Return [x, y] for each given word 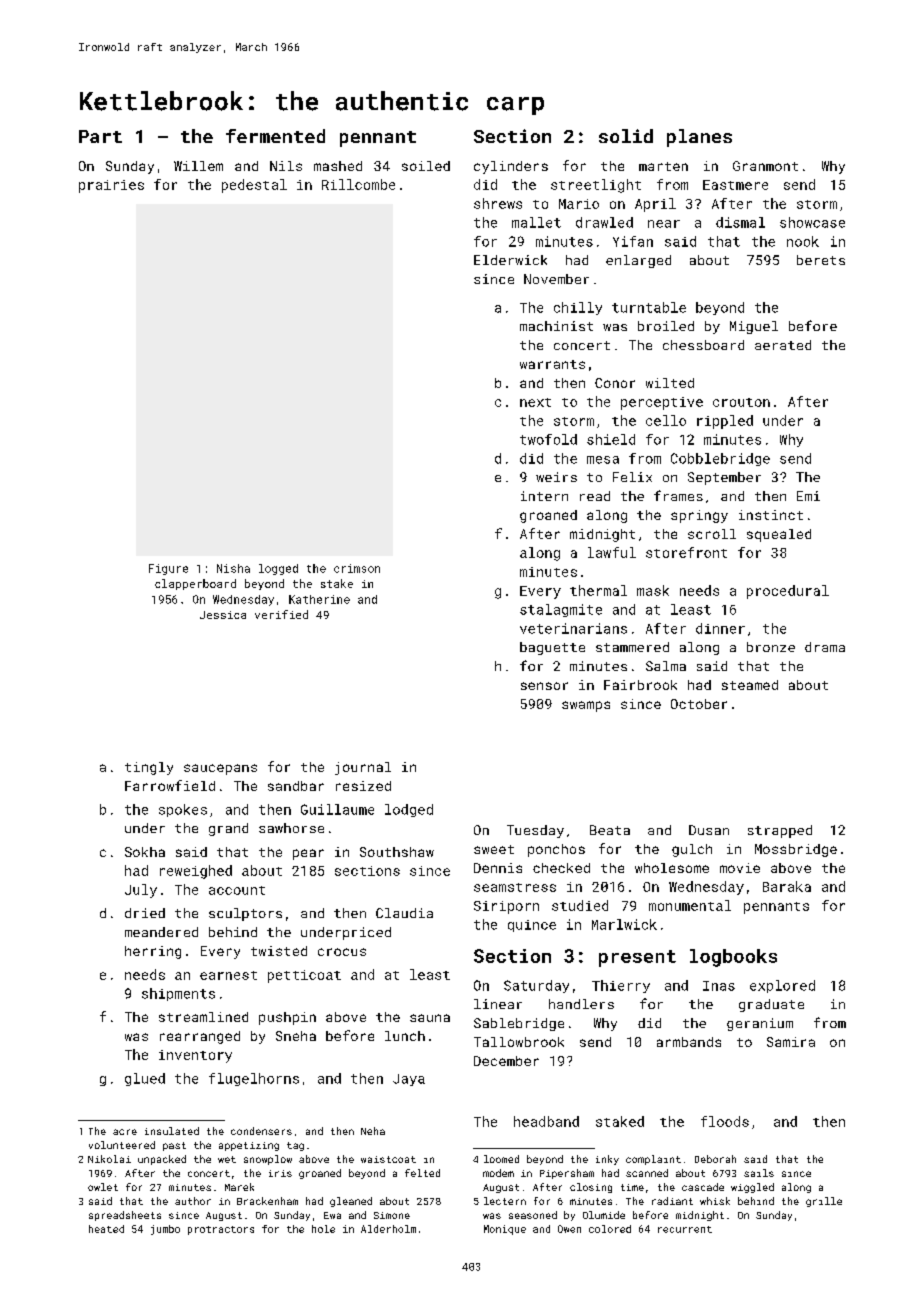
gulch [692, 850]
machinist [556, 326]
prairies [111, 186]
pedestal [254, 186]
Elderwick [510, 260]
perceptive [662, 403]
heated [106, 1229]
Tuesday [535, 831]
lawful [612, 552]
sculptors [245, 914]
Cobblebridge [720, 459]
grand [228, 829]
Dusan [709, 830]
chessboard [703, 345]
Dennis [498, 868]
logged [278, 569]
